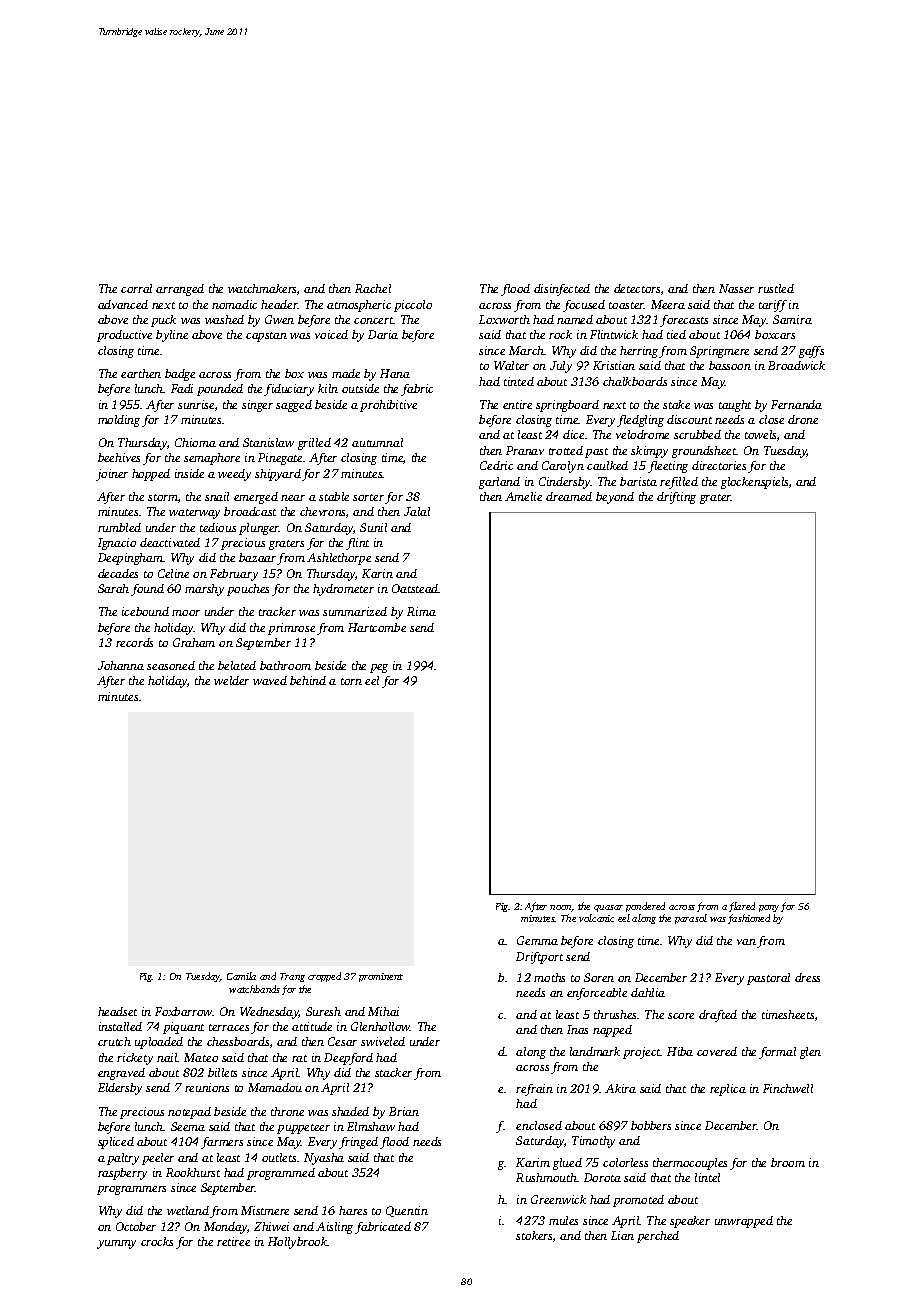  I want to click on drone, so click(803, 419).
